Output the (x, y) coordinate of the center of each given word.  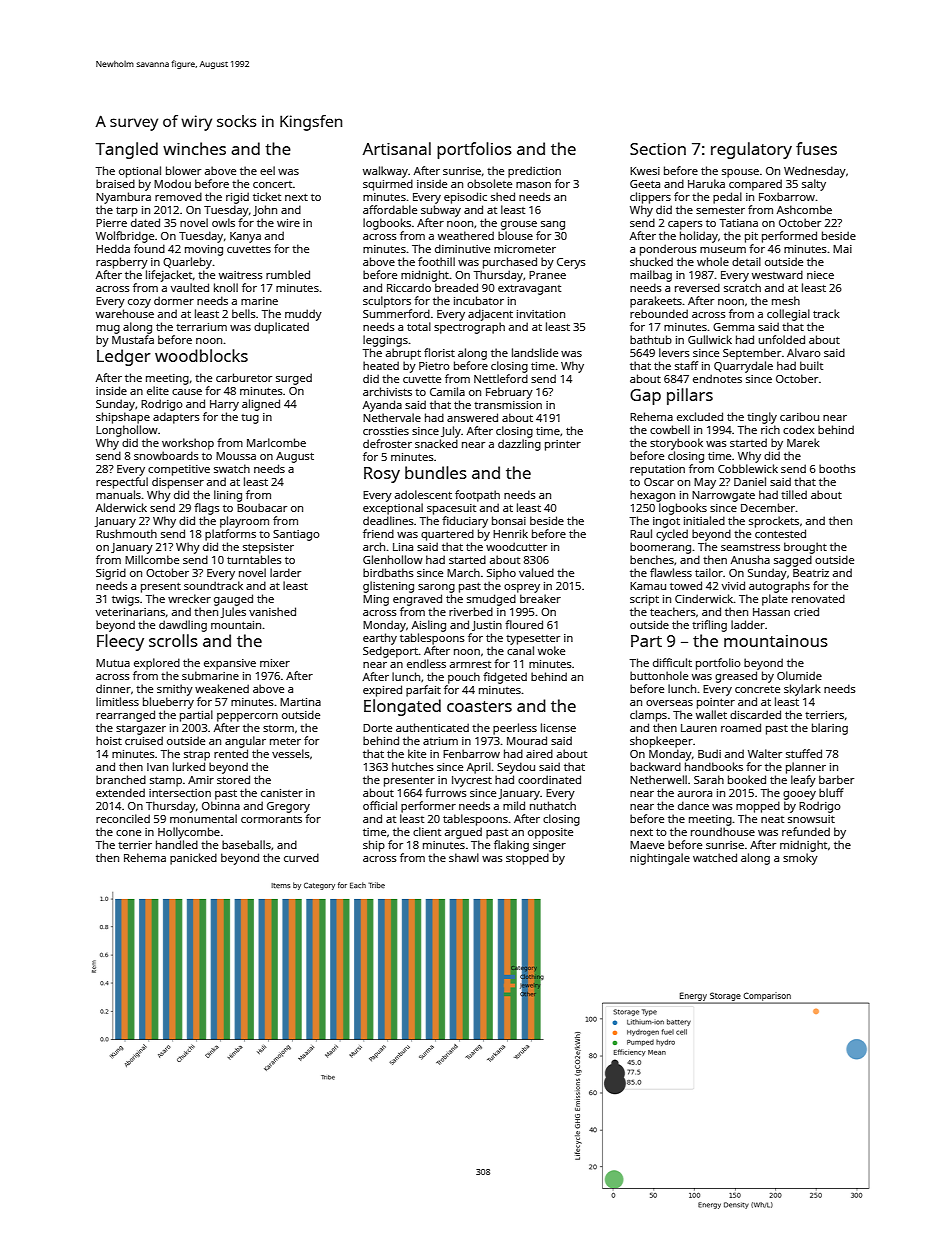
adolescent (423, 494)
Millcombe (152, 559)
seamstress (750, 547)
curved (301, 857)
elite (158, 390)
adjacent (490, 315)
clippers (650, 198)
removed (178, 196)
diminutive (462, 248)
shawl (464, 857)
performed (789, 237)
